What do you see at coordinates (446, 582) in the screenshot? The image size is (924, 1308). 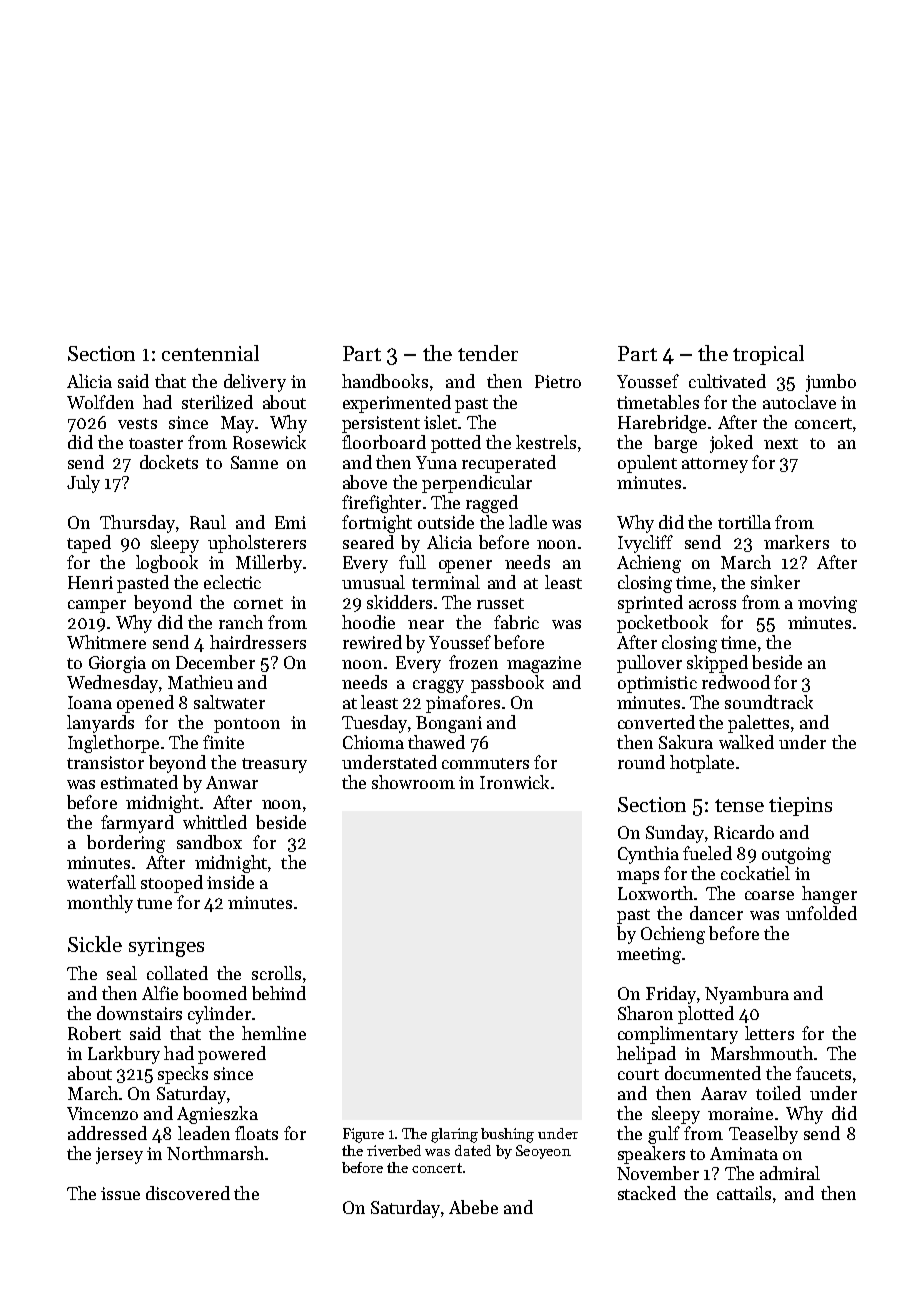 I see `terminal` at bounding box center [446, 582].
